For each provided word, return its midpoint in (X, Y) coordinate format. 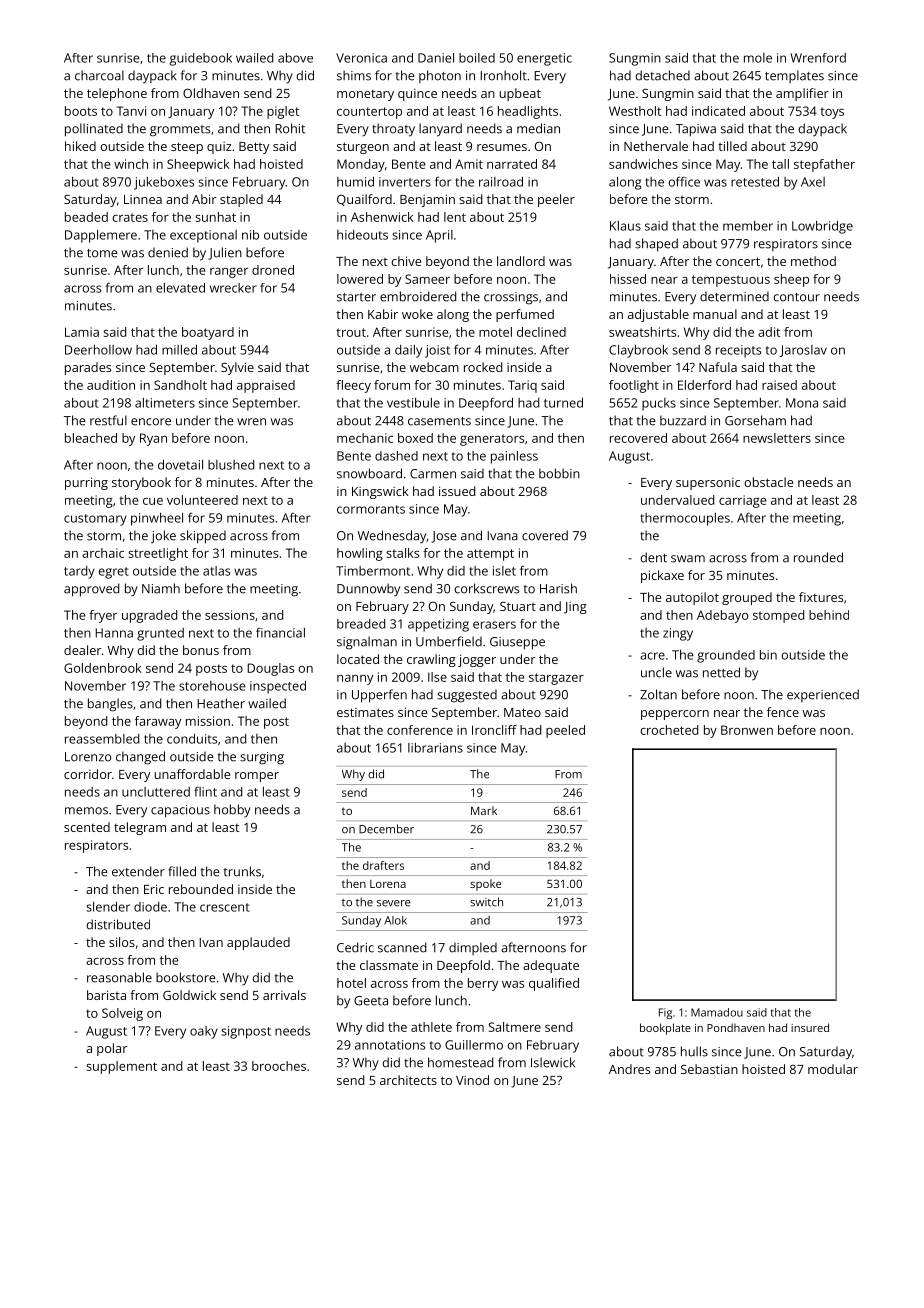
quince (417, 95)
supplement (121, 1067)
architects (408, 1080)
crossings (511, 298)
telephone (117, 94)
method (813, 261)
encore (151, 422)
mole (758, 58)
